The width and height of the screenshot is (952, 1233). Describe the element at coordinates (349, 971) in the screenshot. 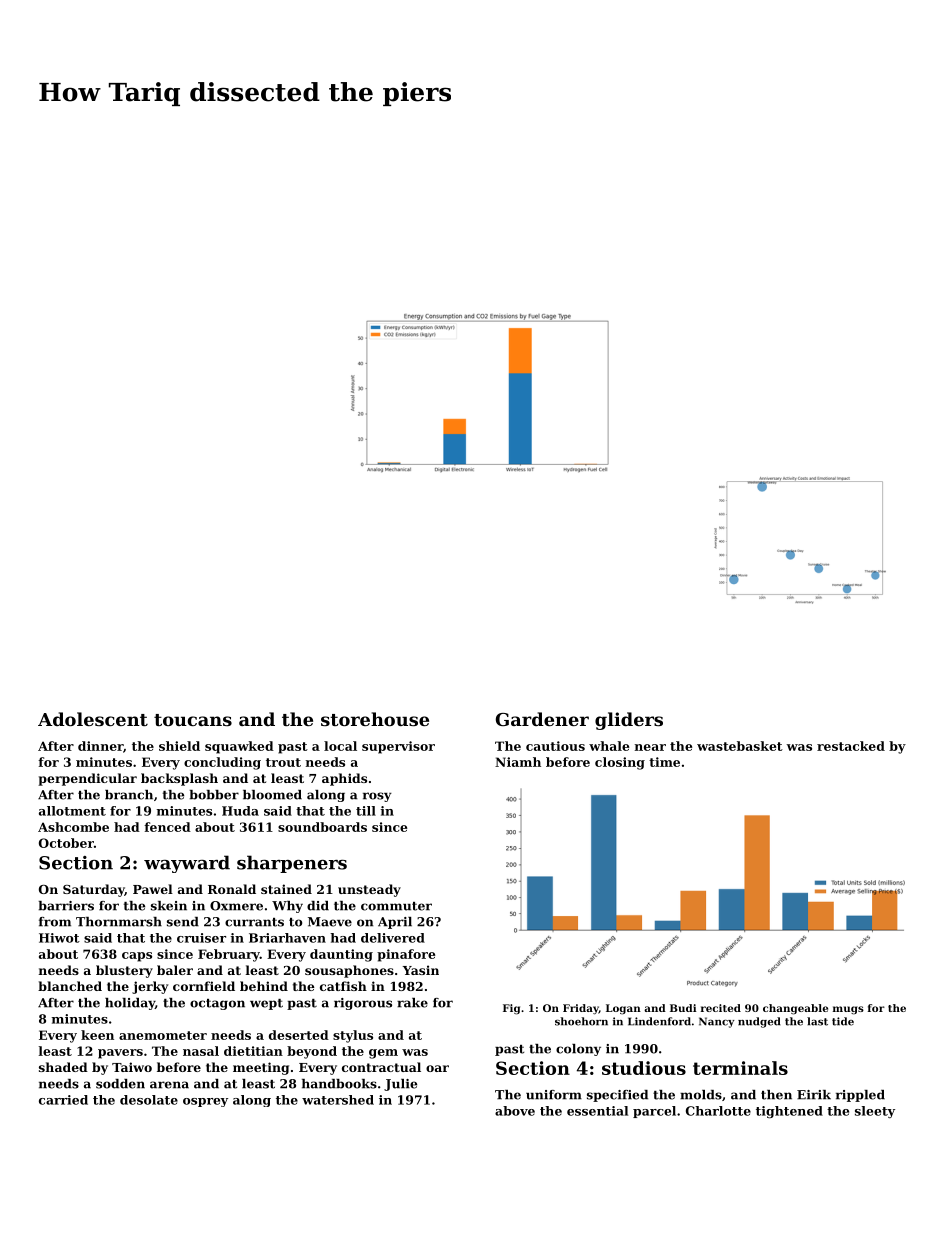

I see `sousaphones` at that location.
